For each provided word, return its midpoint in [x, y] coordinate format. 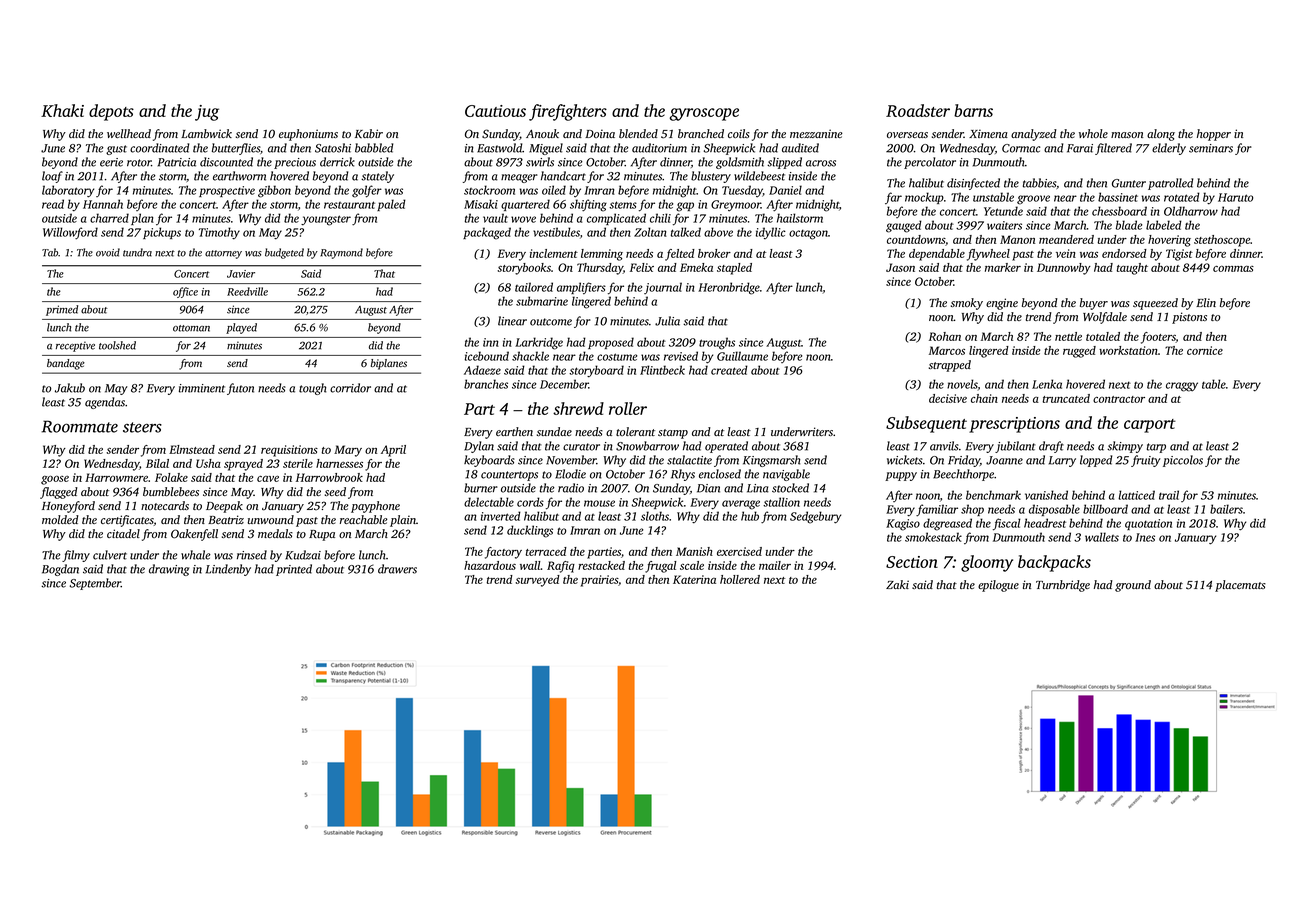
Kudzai [303, 555]
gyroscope [704, 114]
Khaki [62, 110]
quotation [1148, 524]
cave [268, 478]
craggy [1182, 387]
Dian [708, 488]
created [729, 370]
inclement [554, 253]
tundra [137, 252]
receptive [75, 346]
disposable [1054, 510]
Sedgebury [815, 517]
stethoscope [1222, 241]
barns [973, 110]
